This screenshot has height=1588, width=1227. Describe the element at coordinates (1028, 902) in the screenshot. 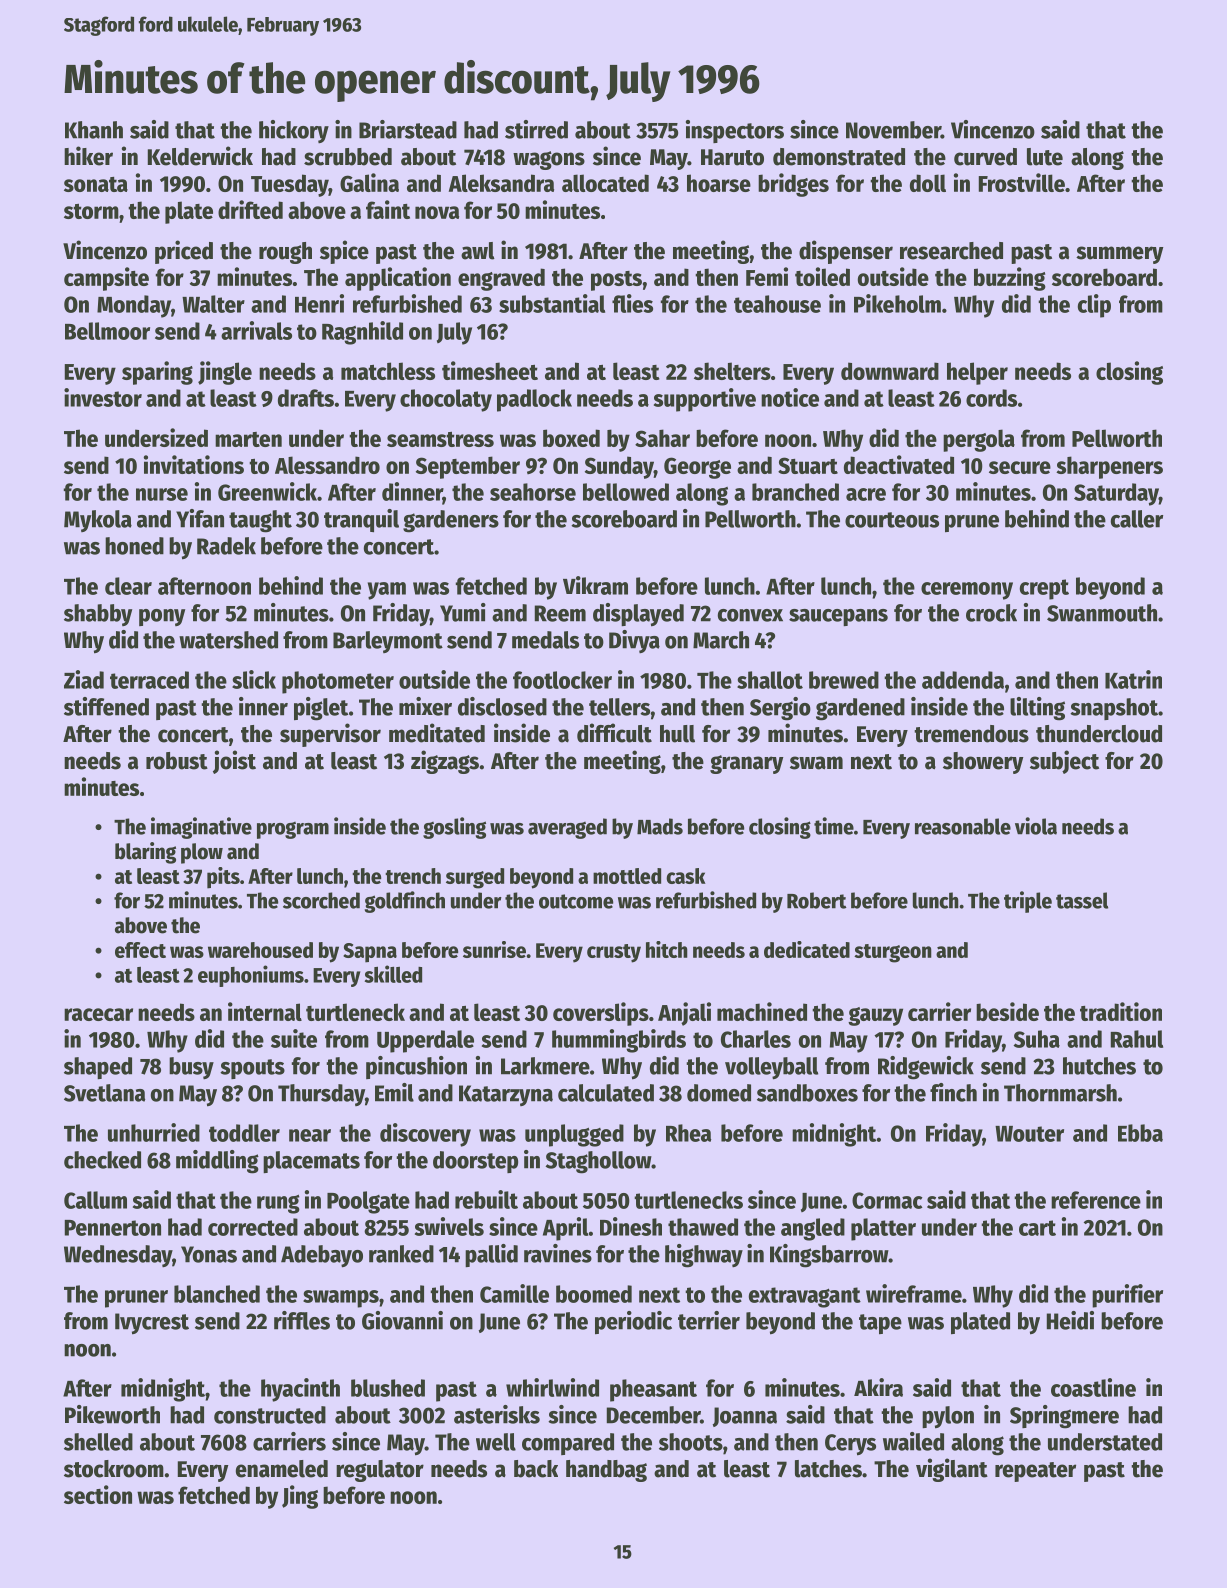

I see `triple` at that location.
